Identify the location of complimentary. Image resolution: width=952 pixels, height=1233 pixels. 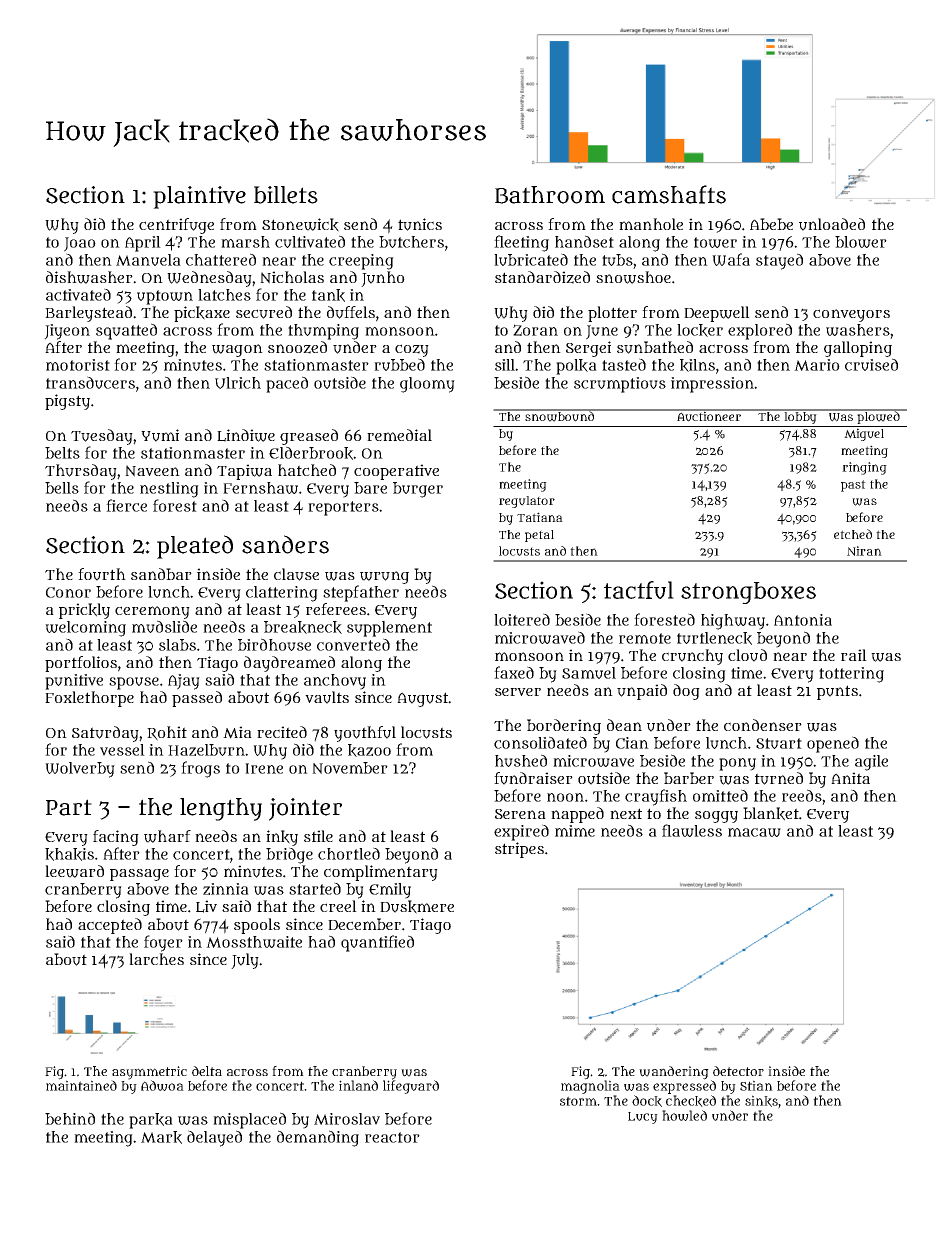
(381, 873).
